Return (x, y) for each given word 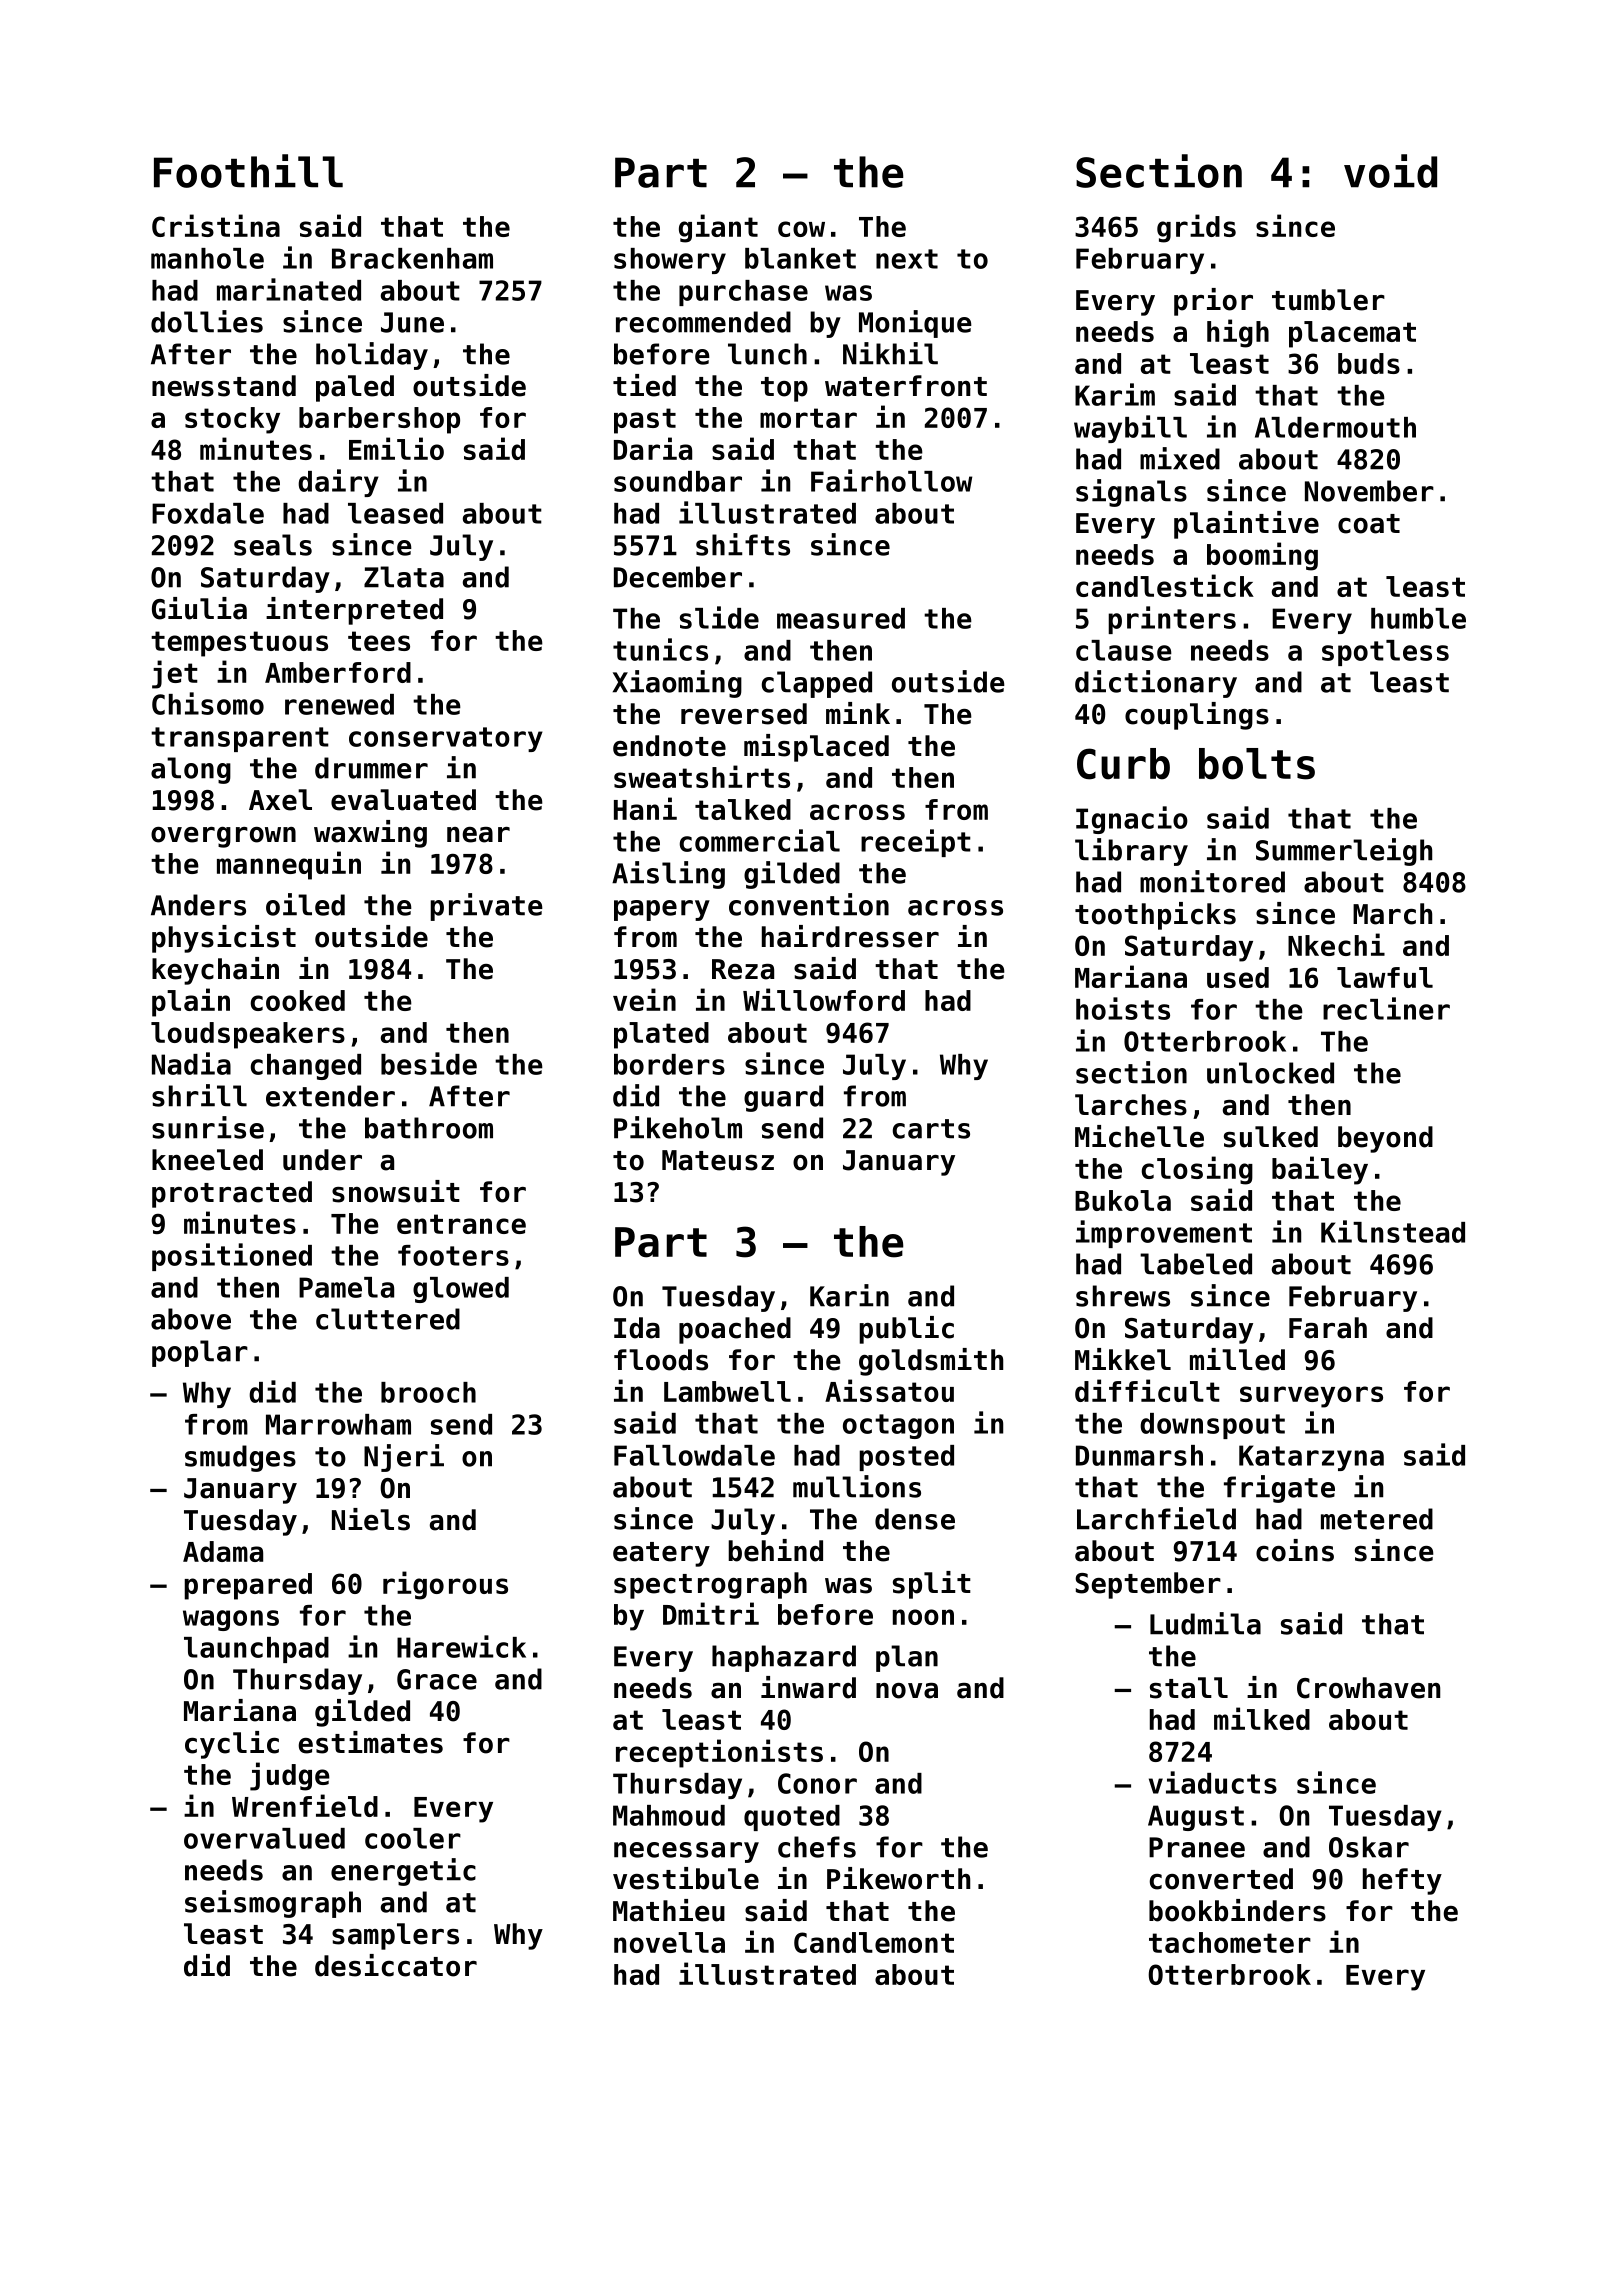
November (1369, 491)
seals (273, 545)
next (907, 259)
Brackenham (412, 258)
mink (858, 713)
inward (808, 1687)
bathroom (429, 1128)
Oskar (1369, 1847)
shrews (1123, 1296)
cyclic (232, 1745)
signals (1131, 493)
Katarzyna (1311, 1458)
